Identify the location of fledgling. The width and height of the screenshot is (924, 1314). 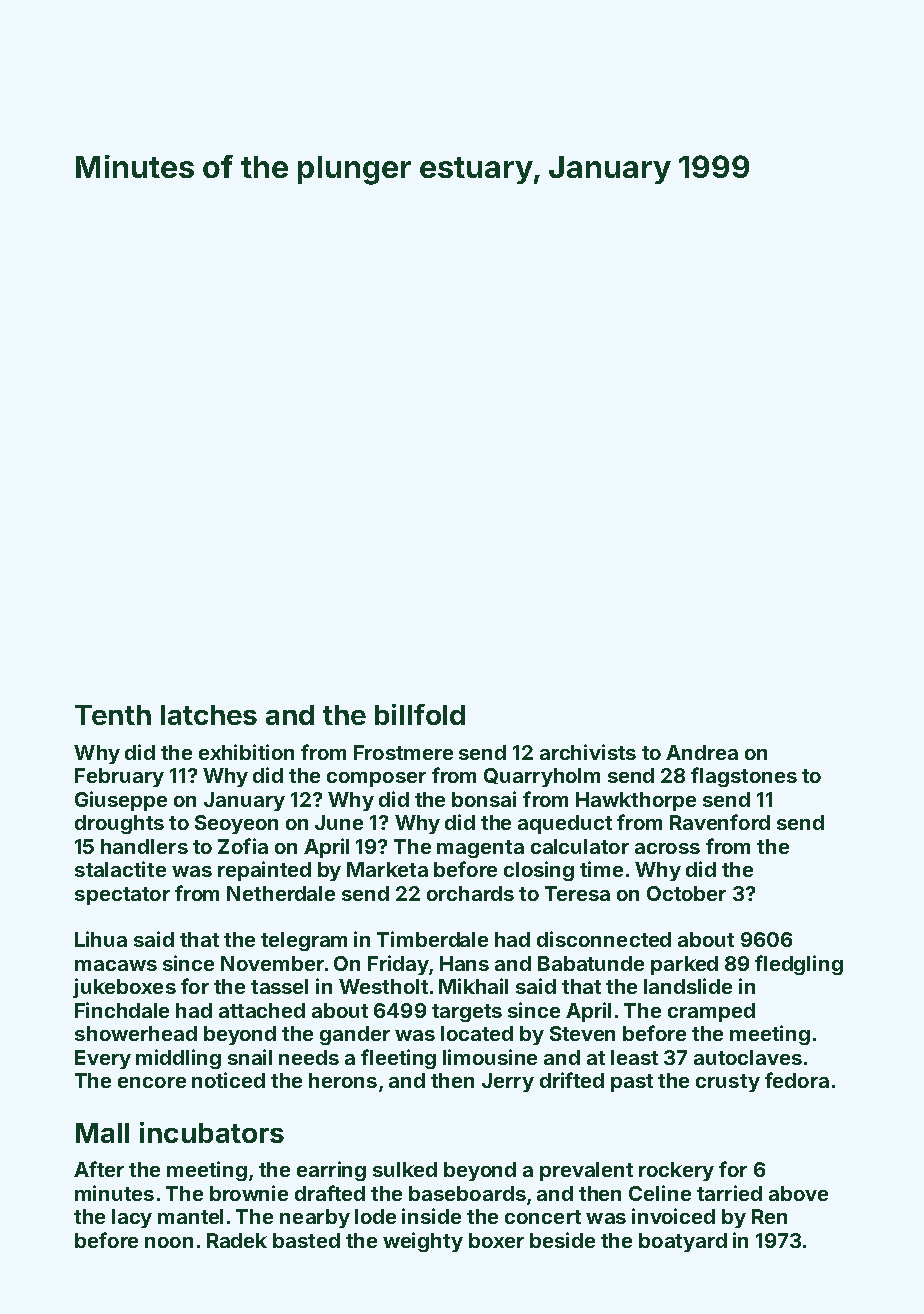
(799, 965).
